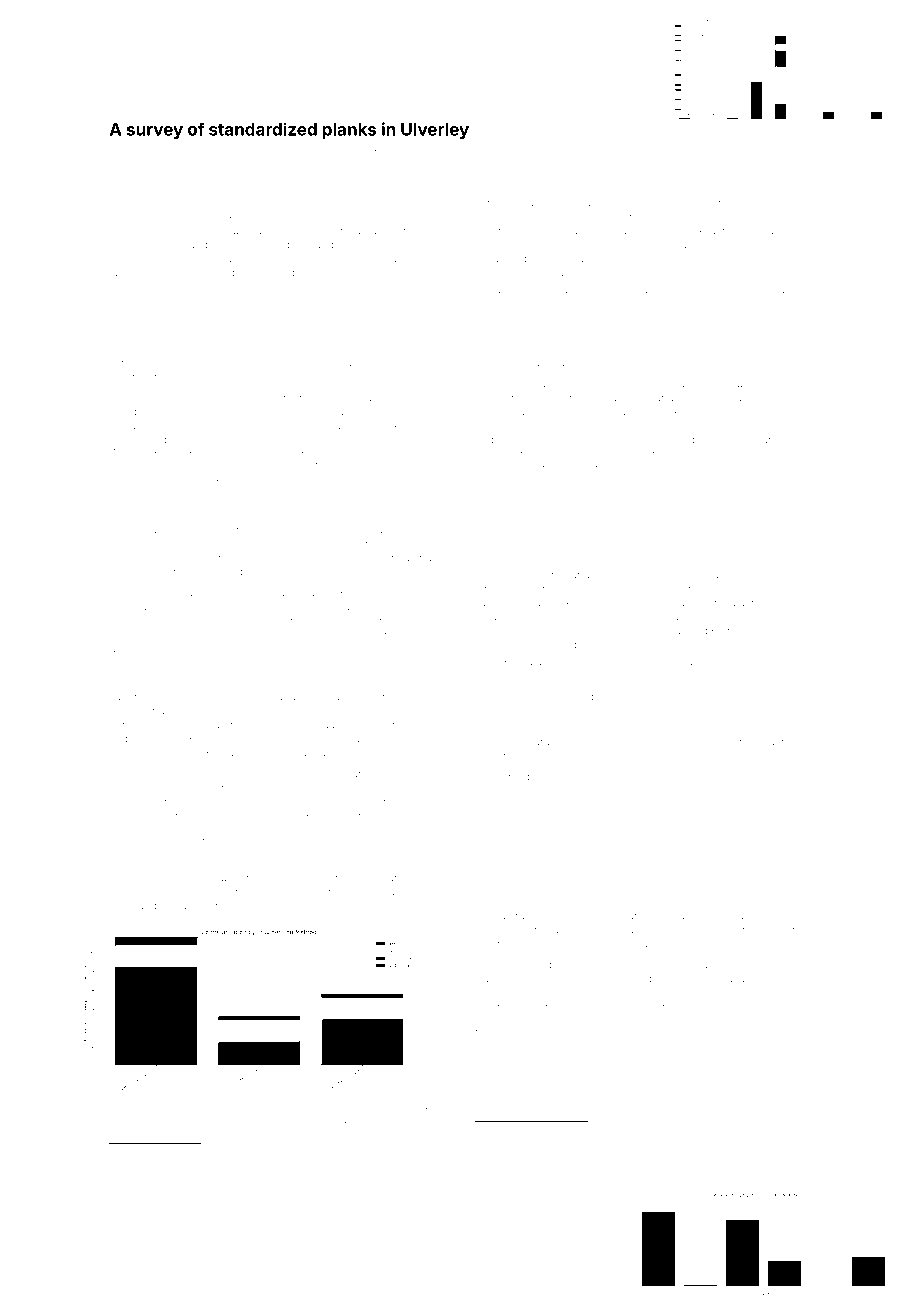 The width and height of the document is (908, 1316). Describe the element at coordinates (124, 1112) in the document. I see `Eileen` at that location.
